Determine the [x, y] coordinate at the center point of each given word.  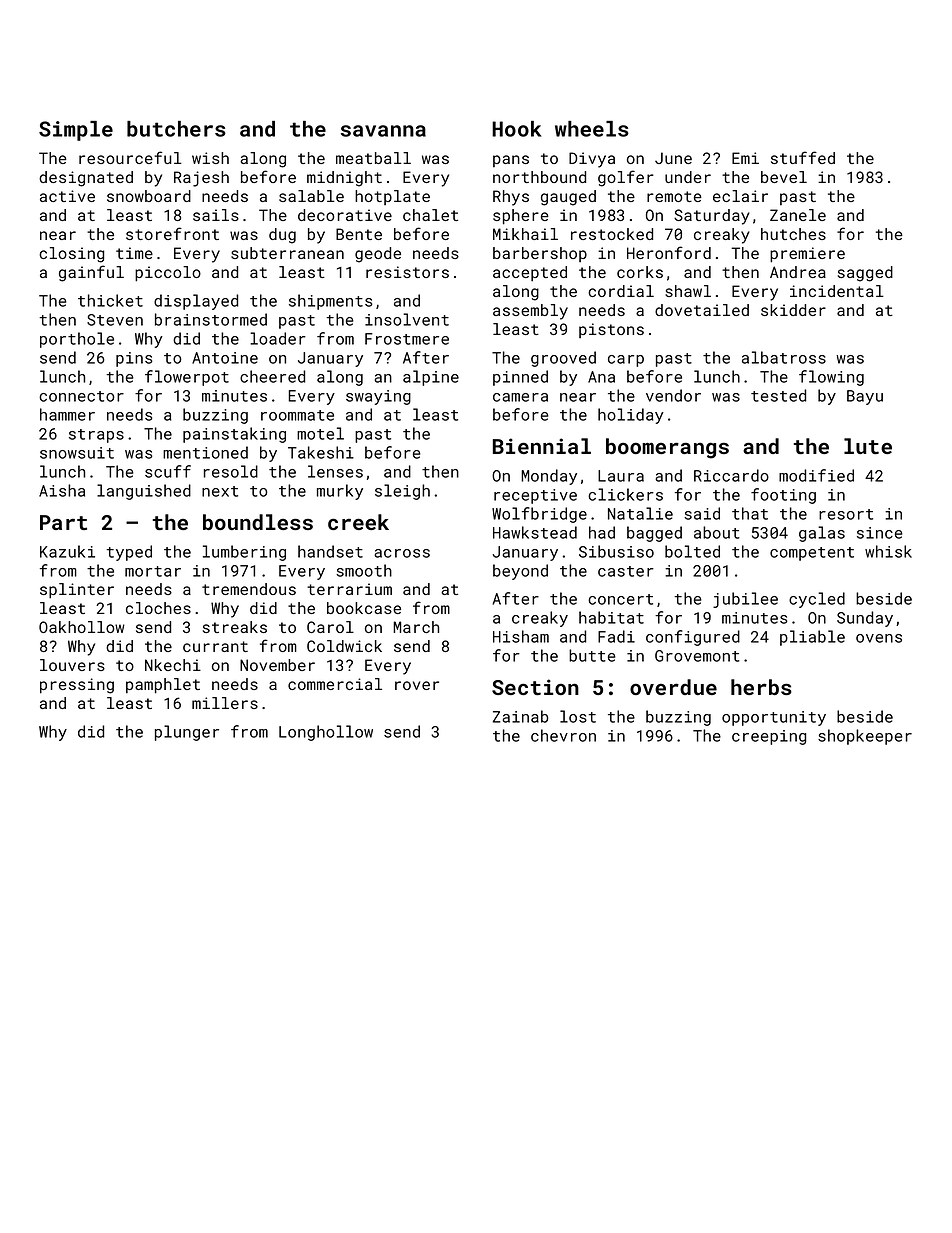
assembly [530, 312]
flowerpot [187, 378]
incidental [837, 291]
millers [225, 703]
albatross [784, 357]
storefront [172, 233]
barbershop [540, 254]
